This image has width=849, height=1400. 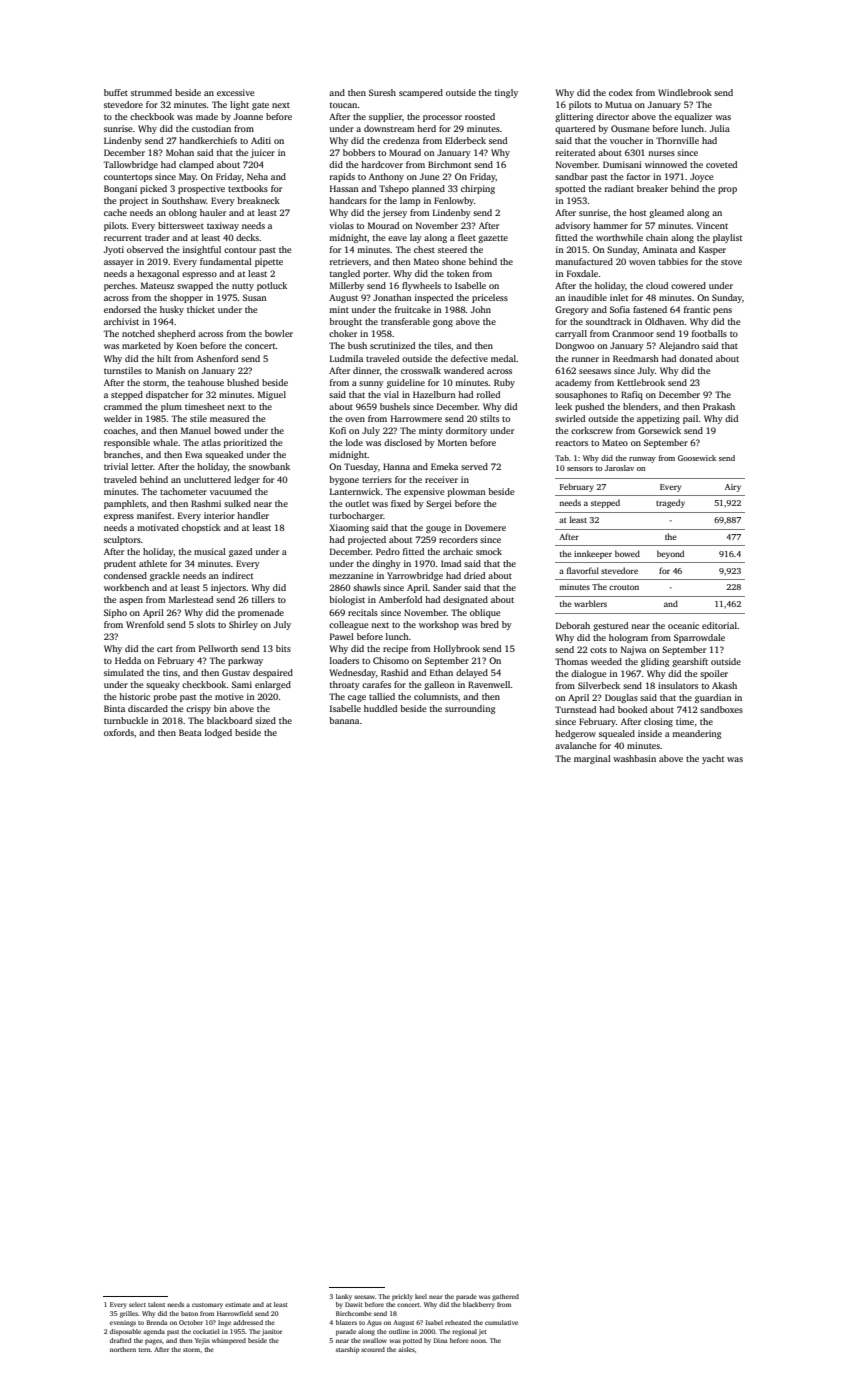 What do you see at coordinates (371, 384) in the image?
I see `sunny` at bounding box center [371, 384].
